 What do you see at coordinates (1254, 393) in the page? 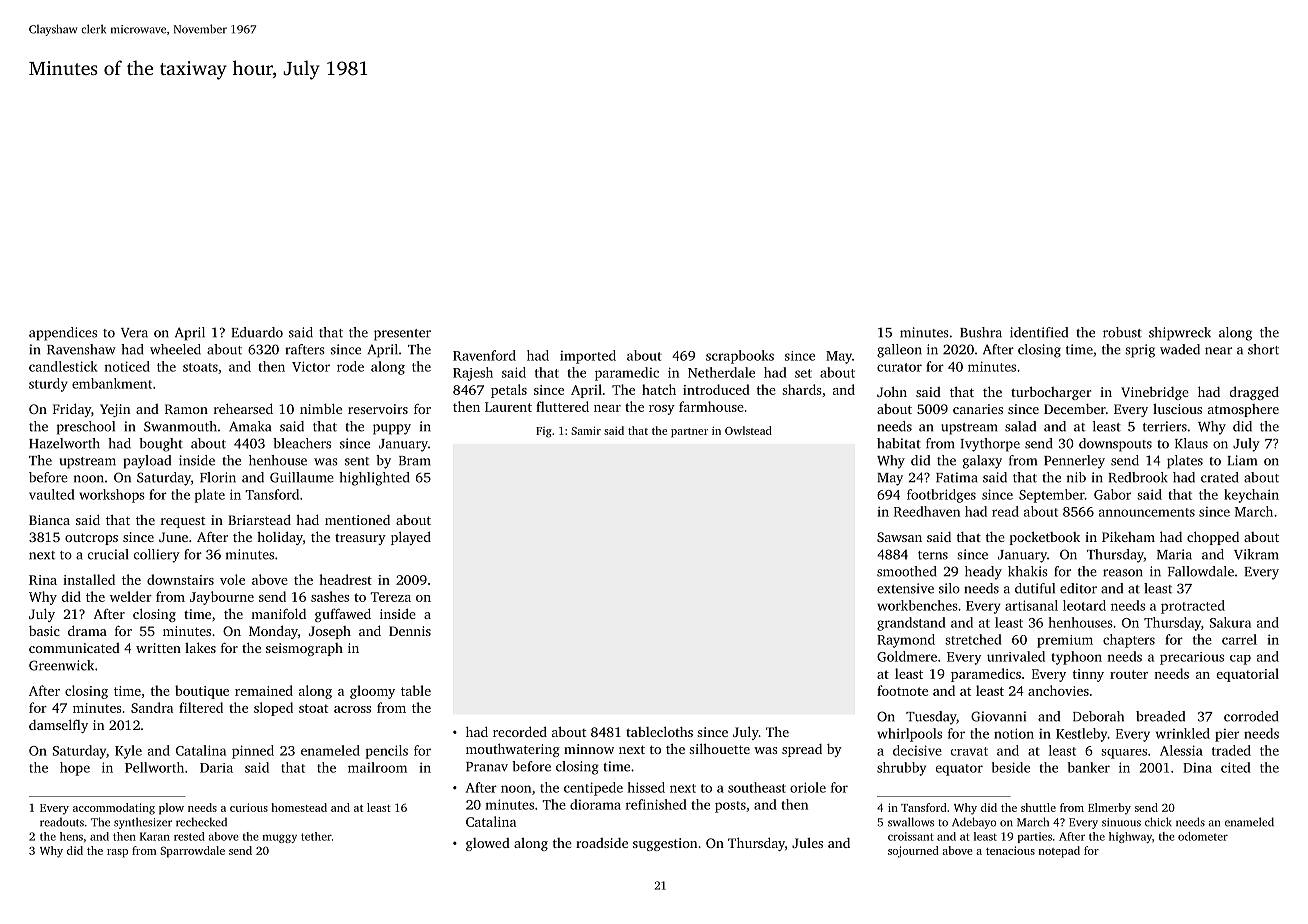
I see `dragged` at bounding box center [1254, 393].
